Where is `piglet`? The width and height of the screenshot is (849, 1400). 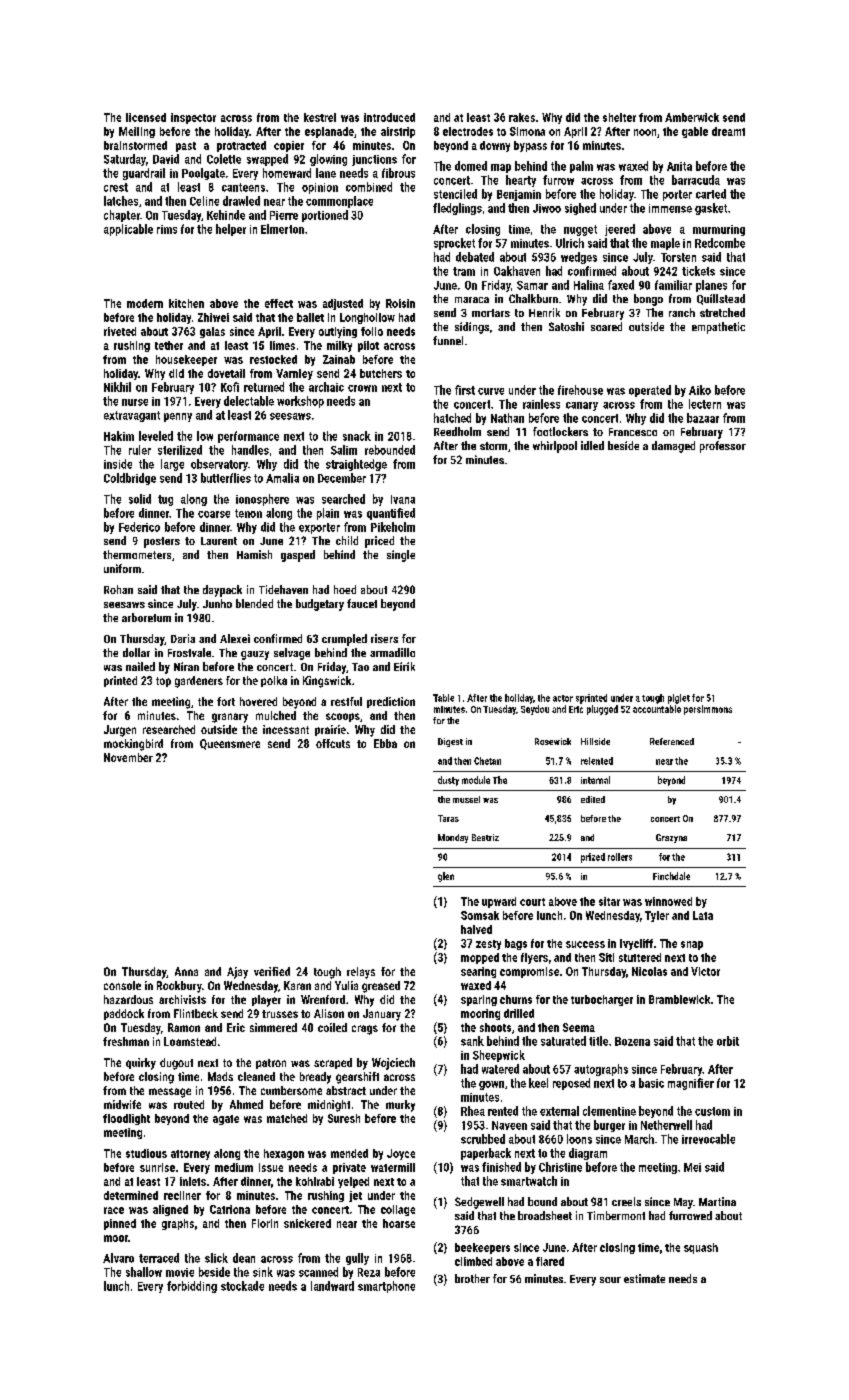 piglet is located at coordinates (679, 699).
